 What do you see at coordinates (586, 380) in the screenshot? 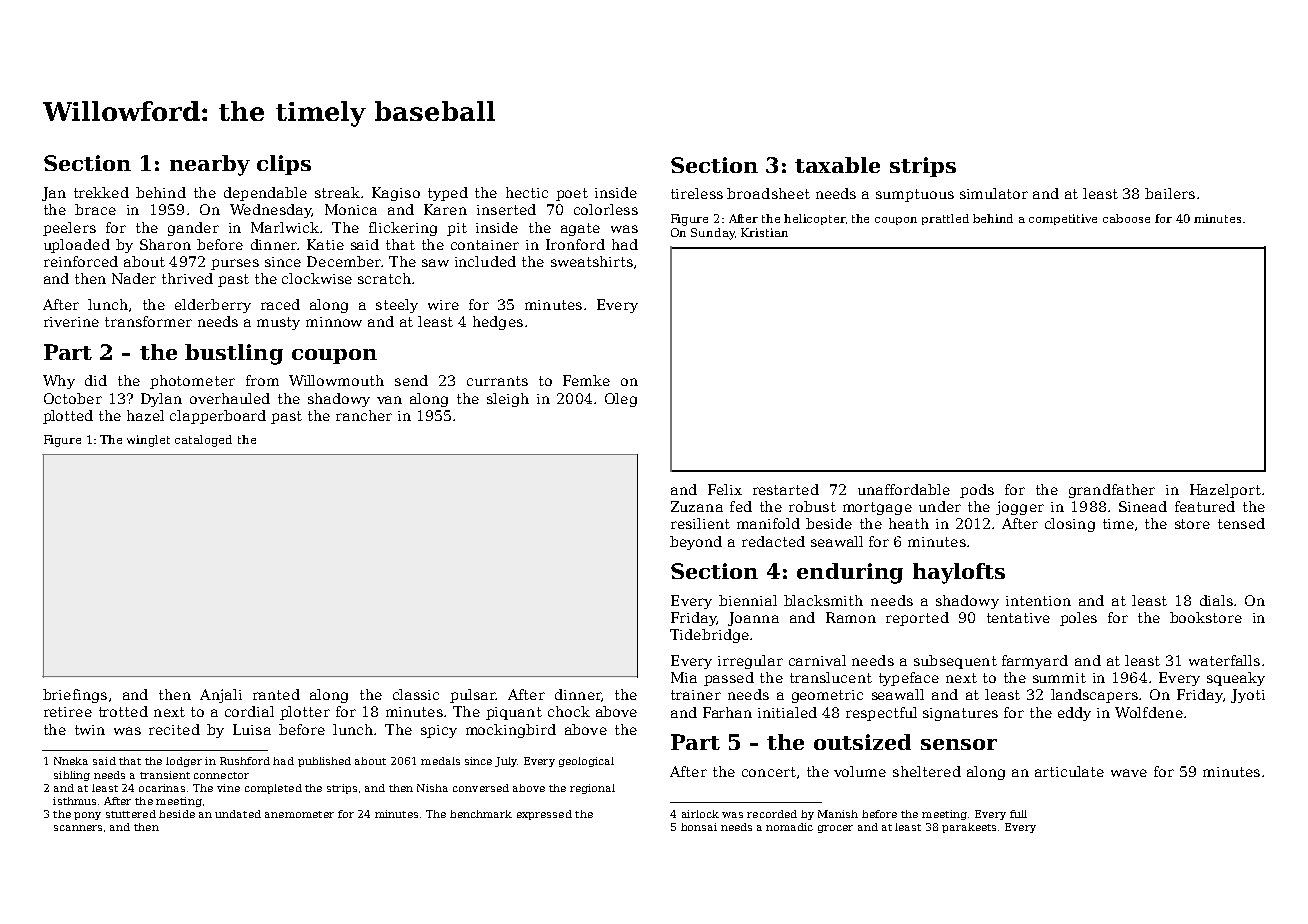
I see `Femke` at bounding box center [586, 380].
